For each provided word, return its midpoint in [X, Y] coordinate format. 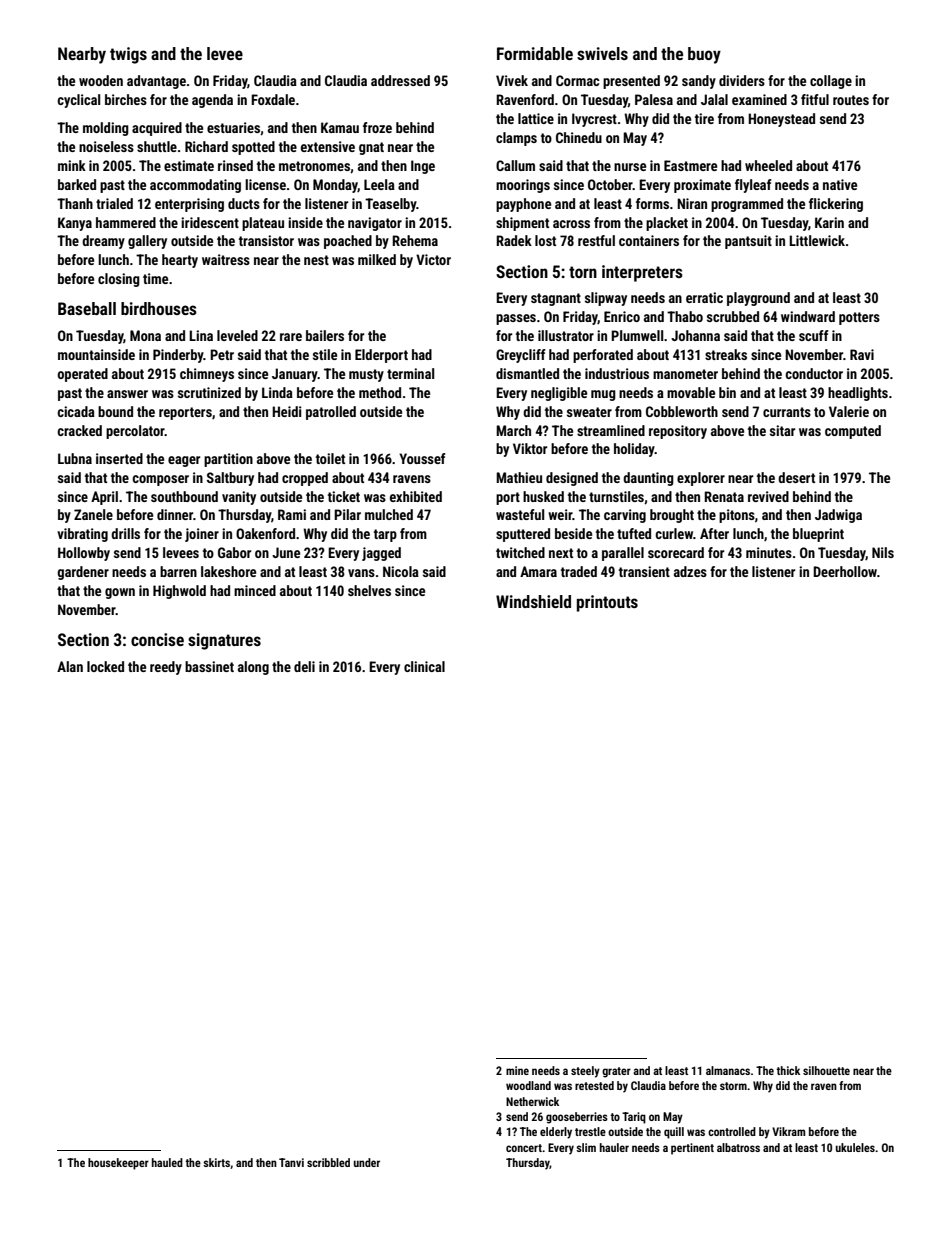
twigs [128, 55]
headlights [858, 394]
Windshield [533, 601]
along [253, 668]
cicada [76, 411]
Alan [70, 666]
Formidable [535, 53]
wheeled [768, 165]
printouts [607, 603]
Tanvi [291, 1162]
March [513, 430]
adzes [690, 571]
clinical [424, 666]
